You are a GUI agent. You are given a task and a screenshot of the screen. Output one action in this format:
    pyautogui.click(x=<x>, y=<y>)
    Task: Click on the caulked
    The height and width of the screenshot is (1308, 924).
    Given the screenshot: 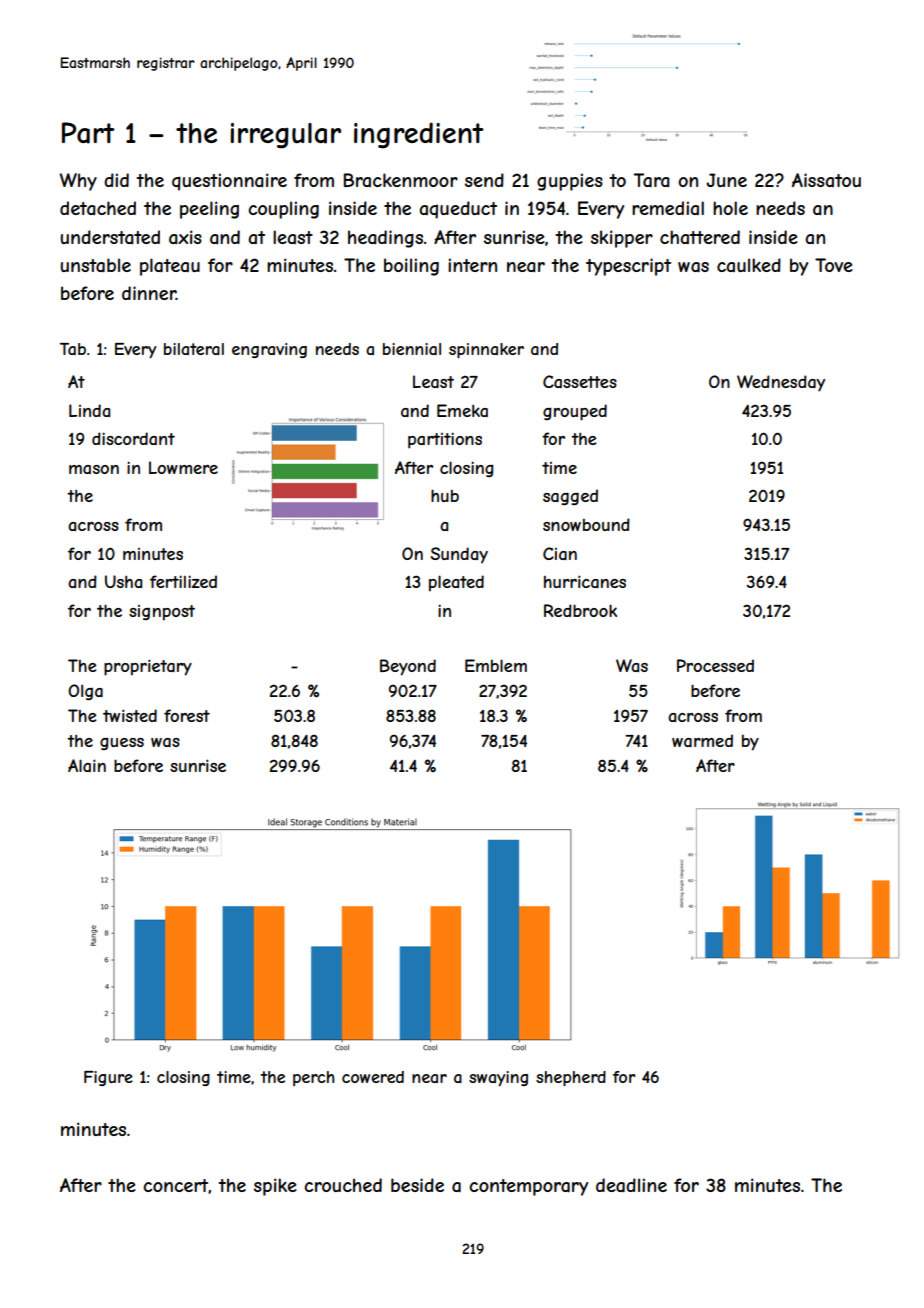 What is the action you would take?
    pyautogui.click(x=749, y=265)
